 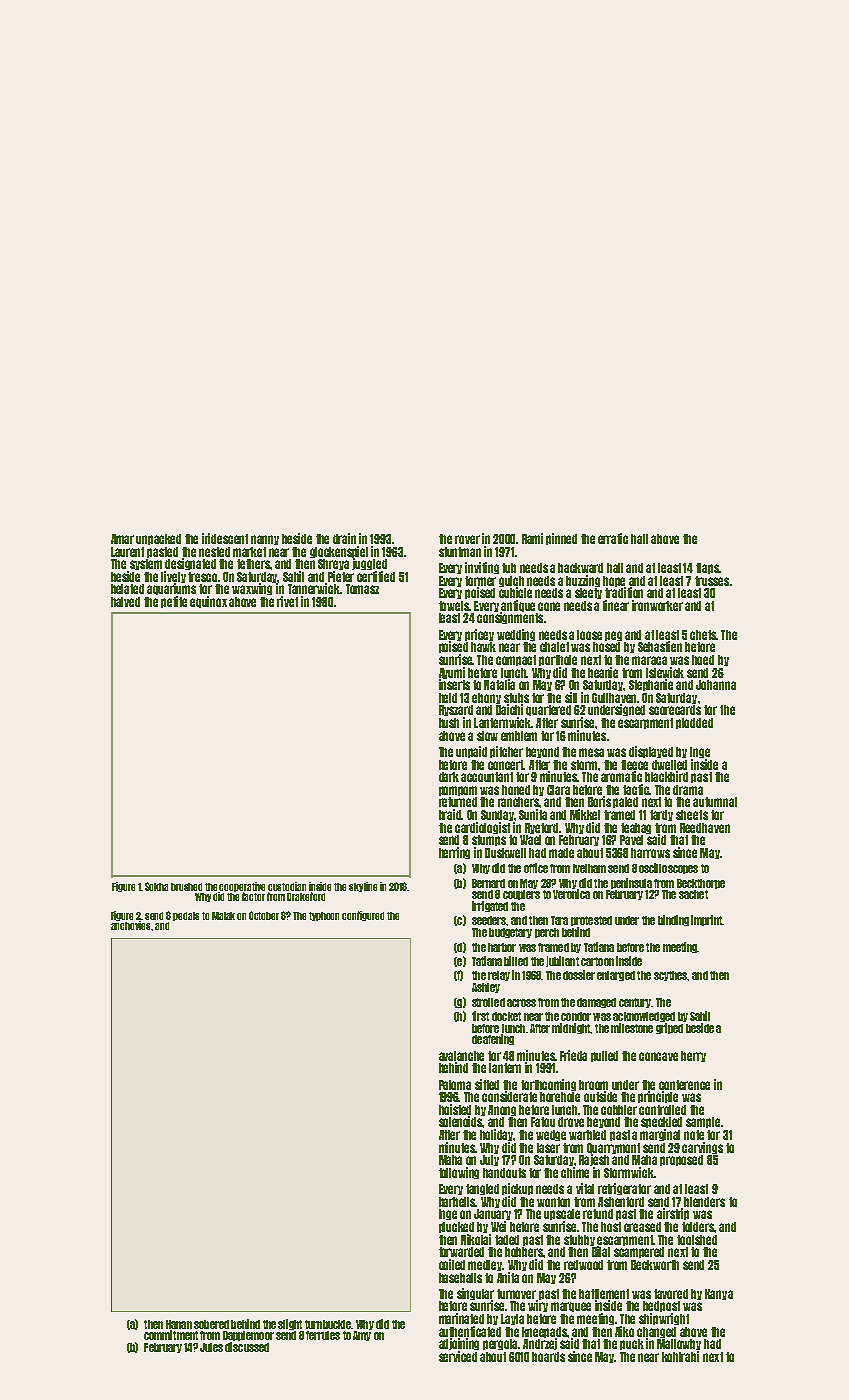 I want to click on Sokha, so click(x=156, y=886).
